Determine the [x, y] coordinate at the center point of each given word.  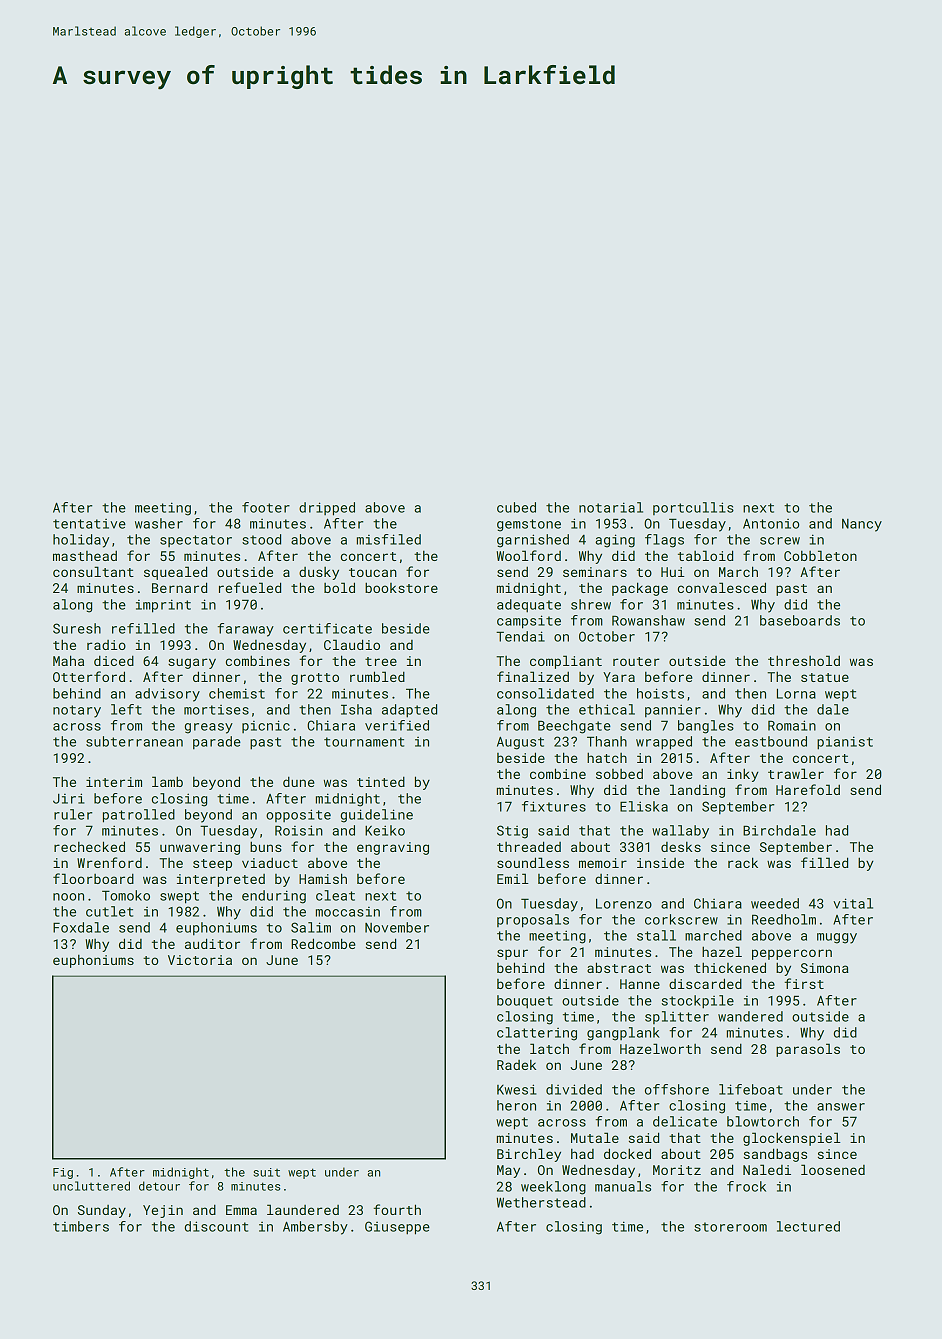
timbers [81, 1226]
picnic [266, 726]
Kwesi [516, 1089]
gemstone [529, 525]
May [508, 1171]
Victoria [200, 960]
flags [664, 541]
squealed [175, 573]
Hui [673, 572]
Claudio [352, 644]
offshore [677, 1089]
